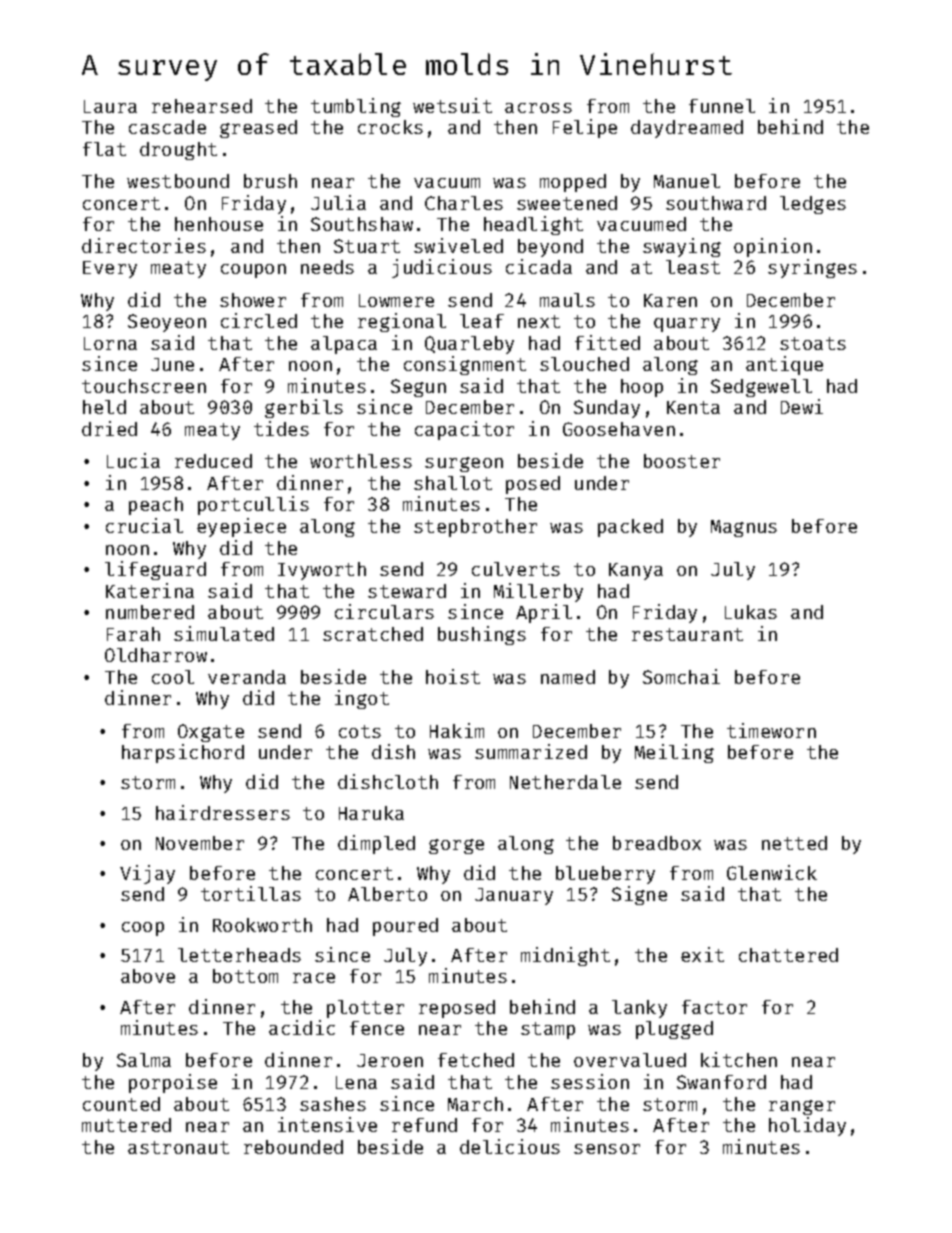 The height and width of the page is (1233, 952). I want to click on Somchai, so click(681, 676).
